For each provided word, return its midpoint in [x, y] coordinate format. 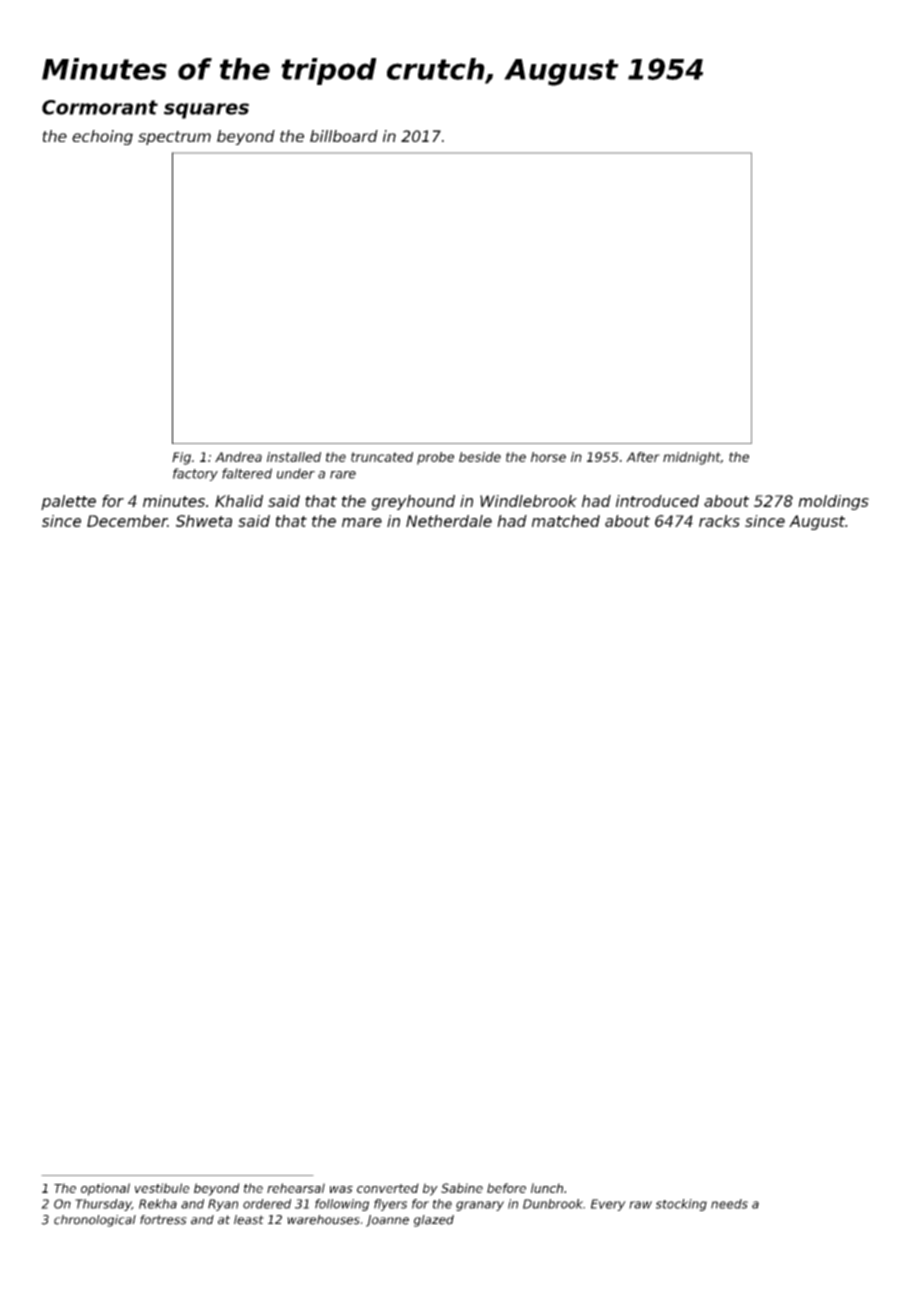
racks [719, 521]
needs [729, 1204]
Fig [181, 458]
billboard [344, 136]
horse [548, 457]
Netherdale [449, 521]
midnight [692, 458]
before [506, 1188]
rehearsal [296, 1188]
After [643, 457]
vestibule [162, 1188]
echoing [102, 137]
